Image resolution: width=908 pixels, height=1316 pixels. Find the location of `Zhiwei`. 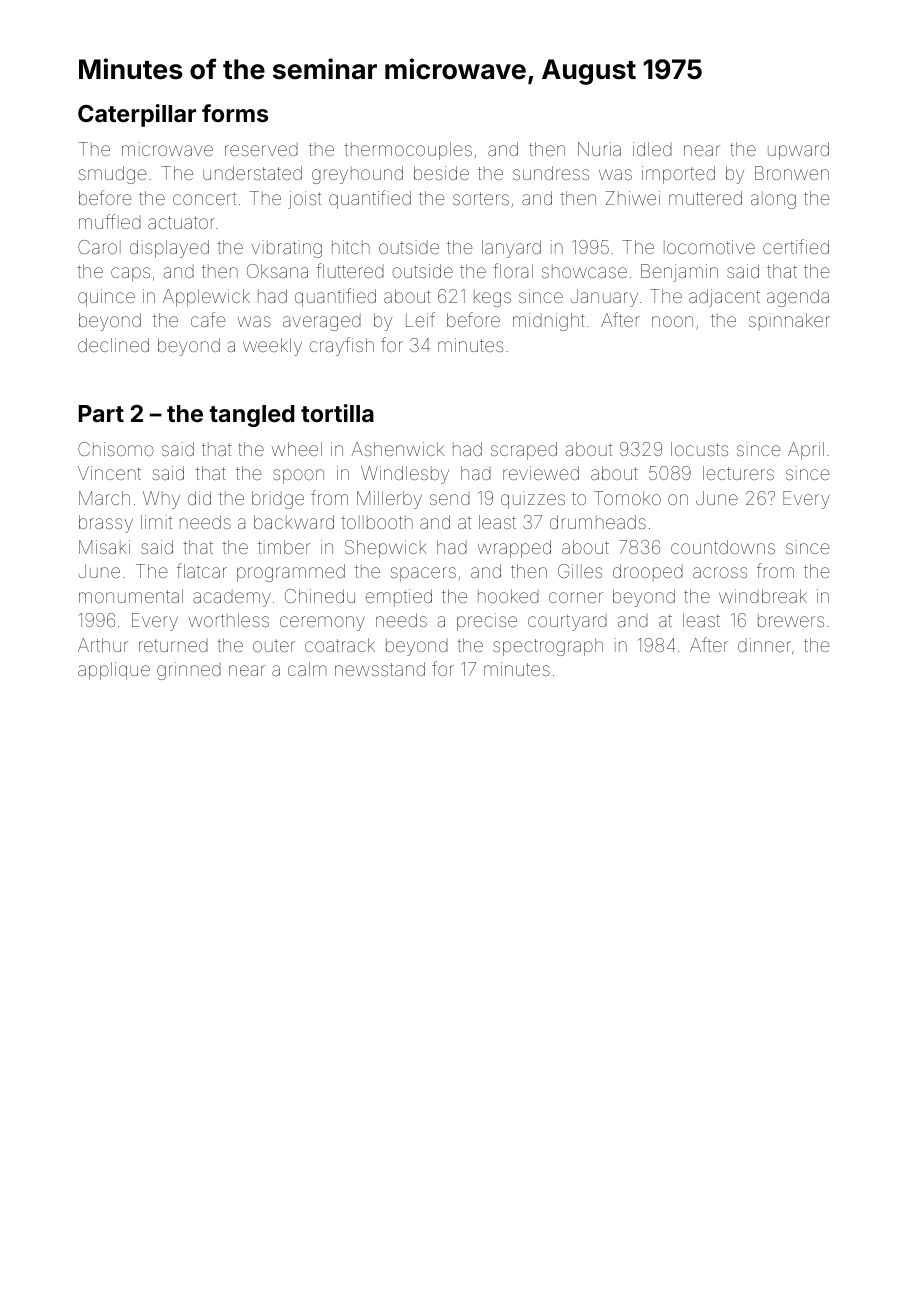

Zhiwei is located at coordinates (633, 198).
